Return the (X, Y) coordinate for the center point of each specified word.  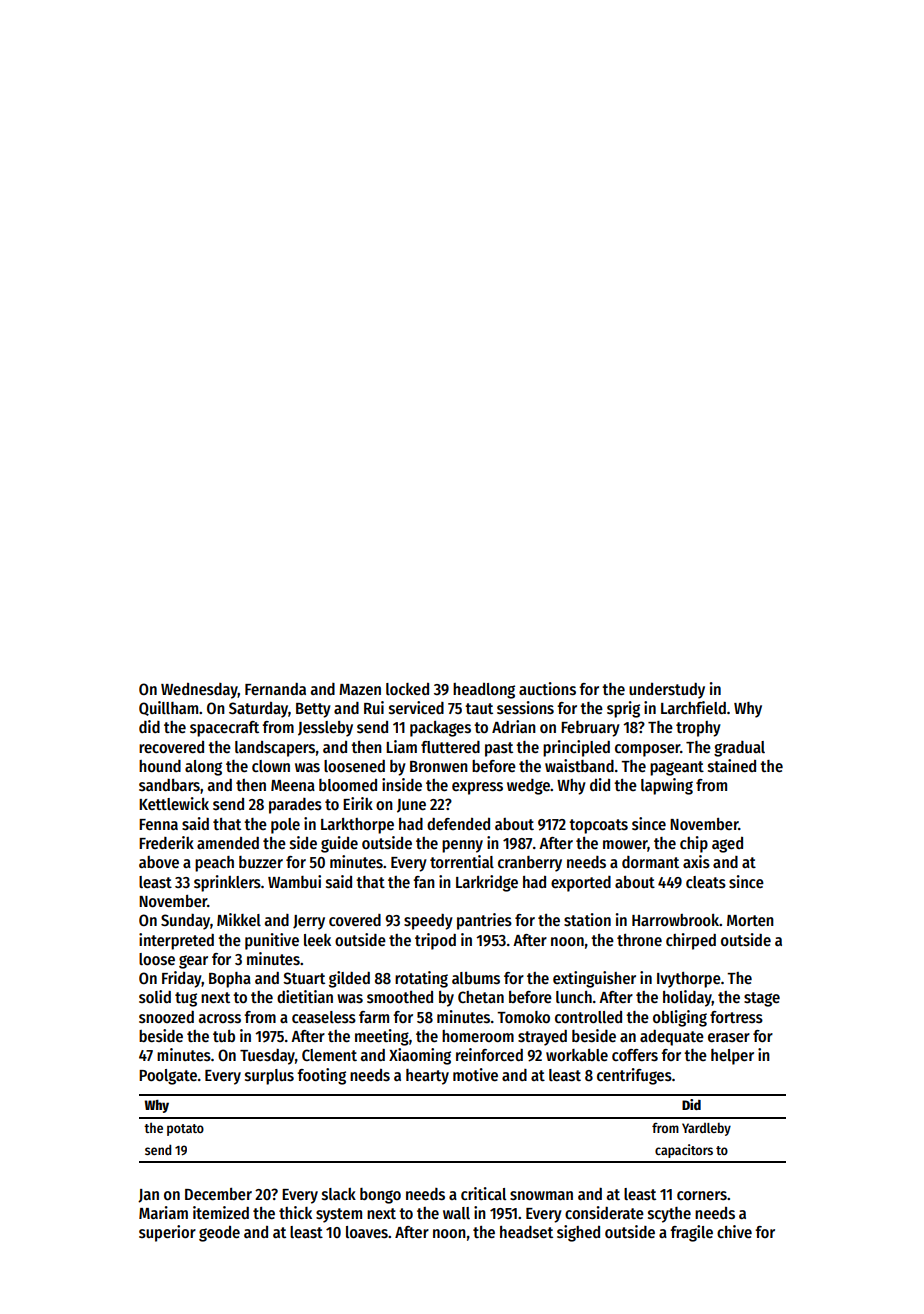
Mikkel (239, 919)
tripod (435, 941)
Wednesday (199, 691)
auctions (547, 689)
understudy (667, 691)
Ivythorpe (689, 980)
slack (339, 1194)
